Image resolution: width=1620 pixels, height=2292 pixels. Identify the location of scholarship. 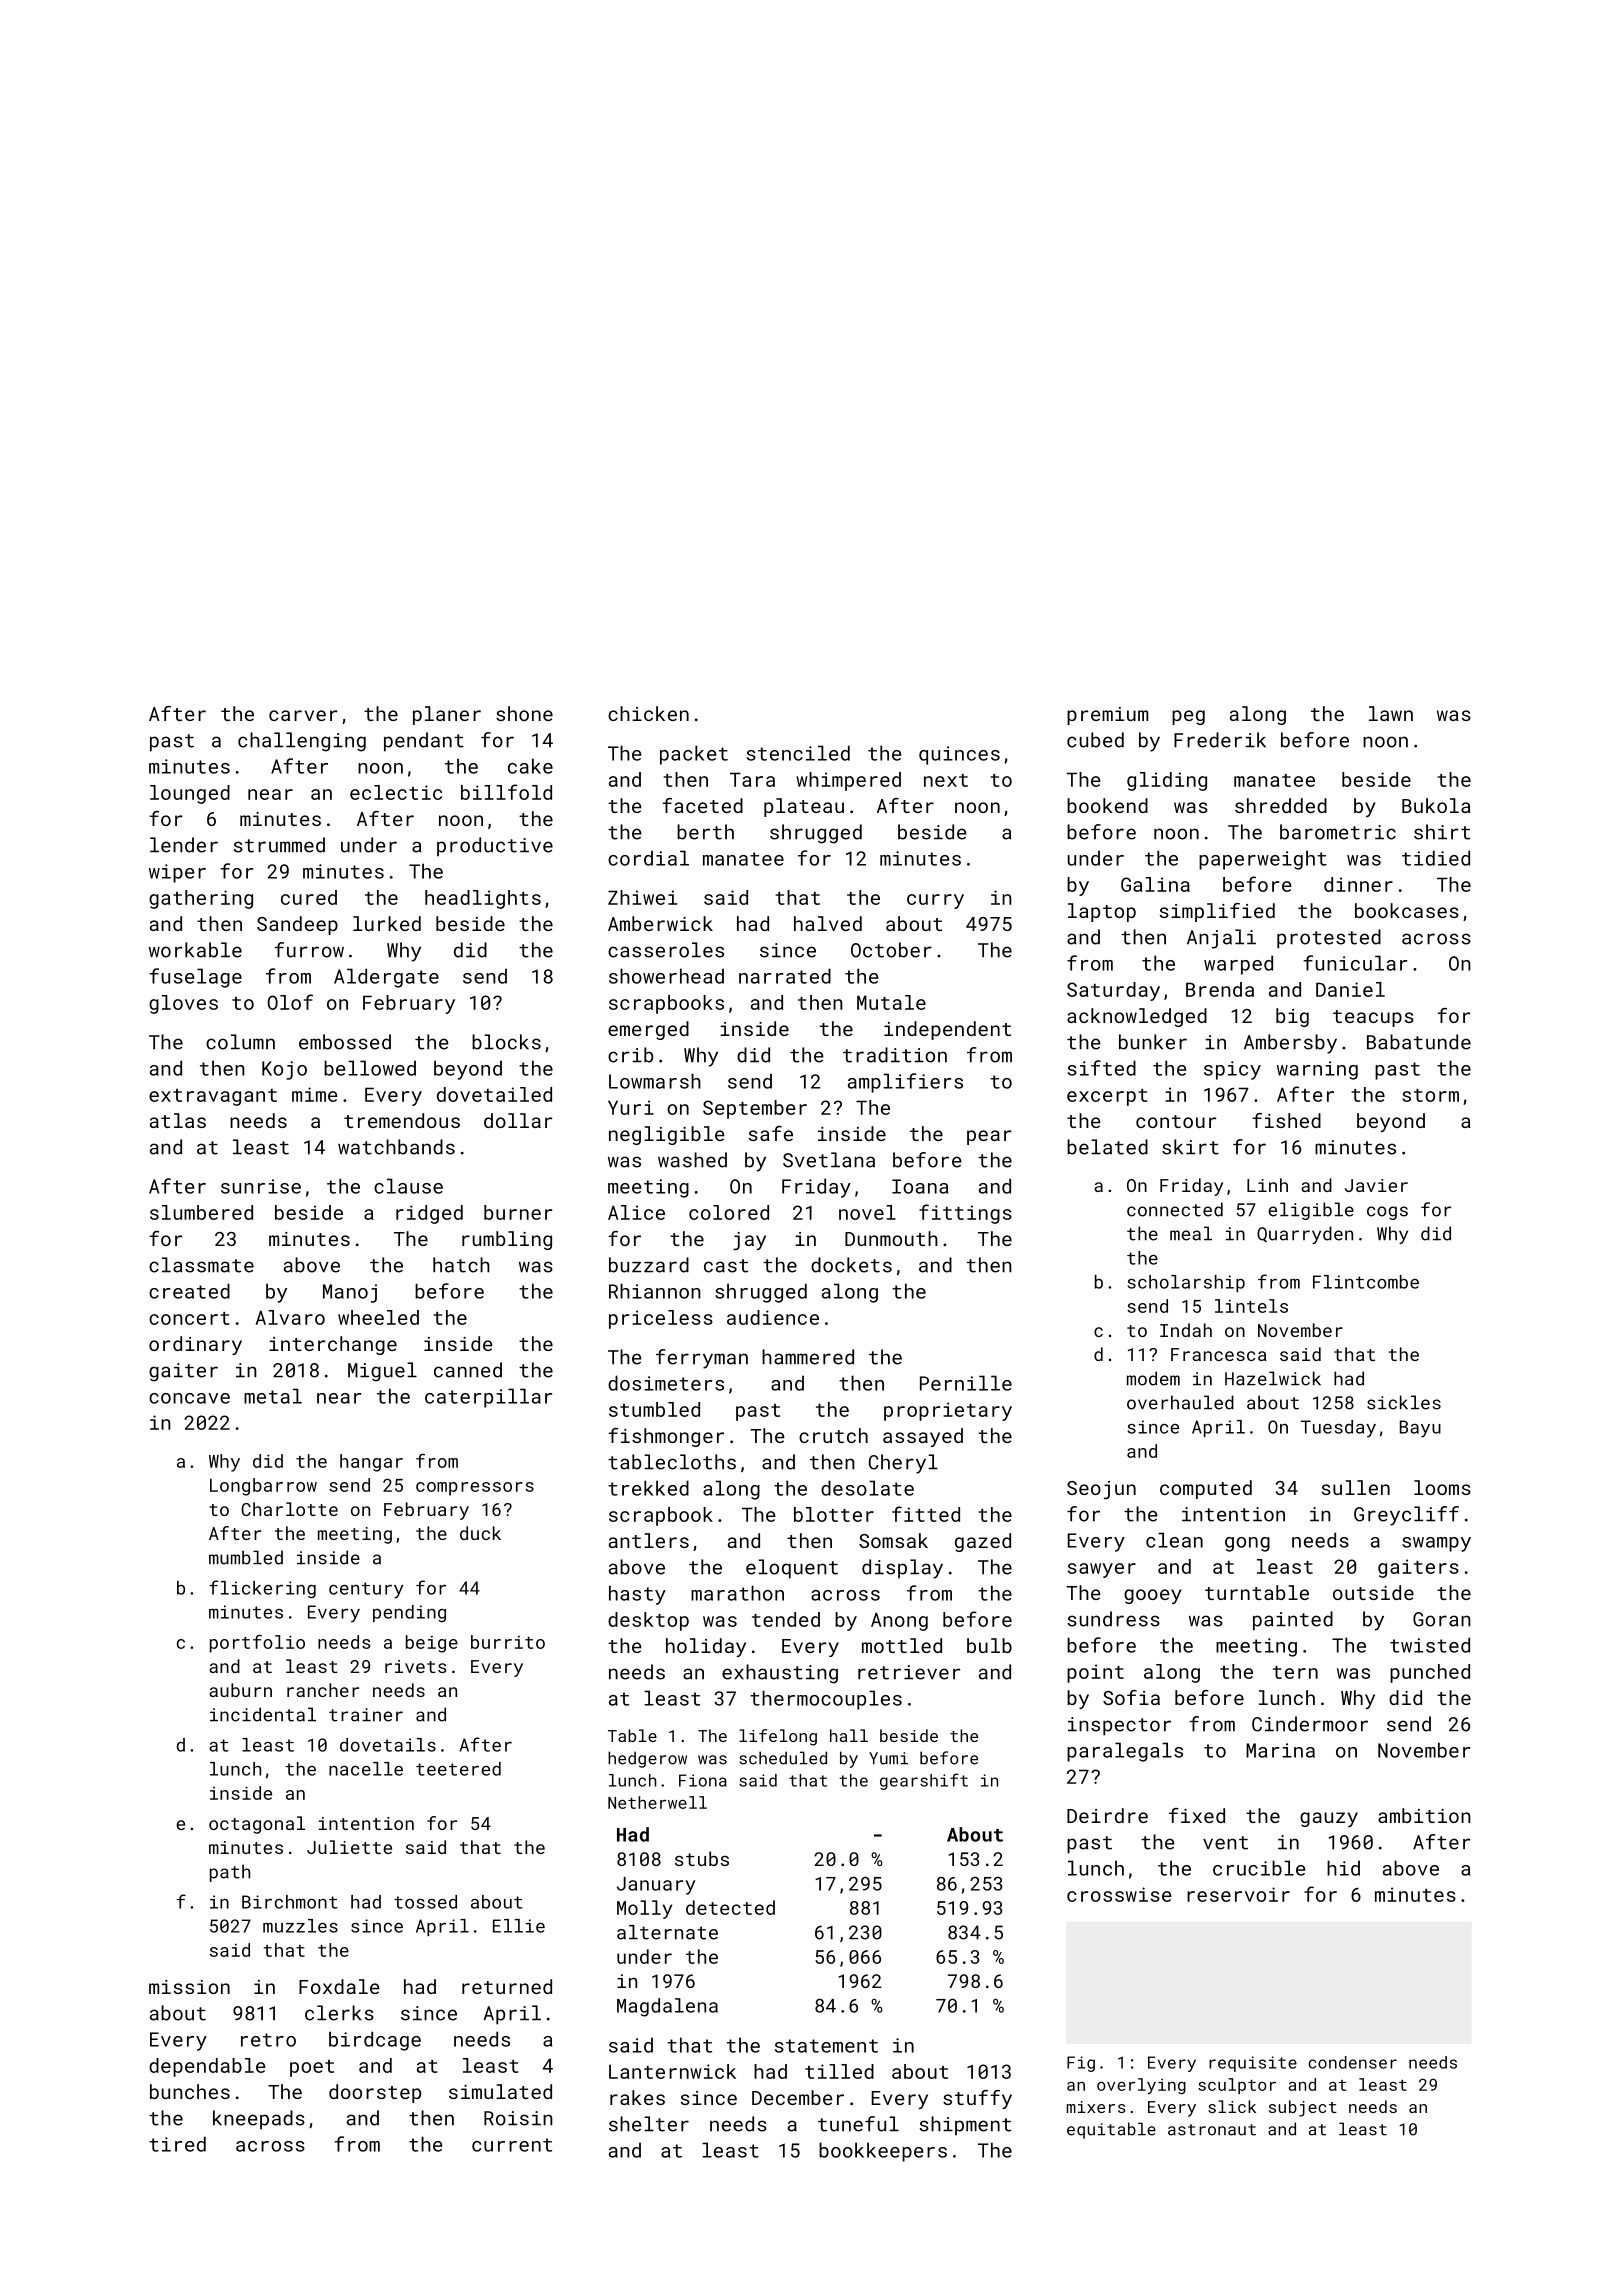
(1186, 1283).
